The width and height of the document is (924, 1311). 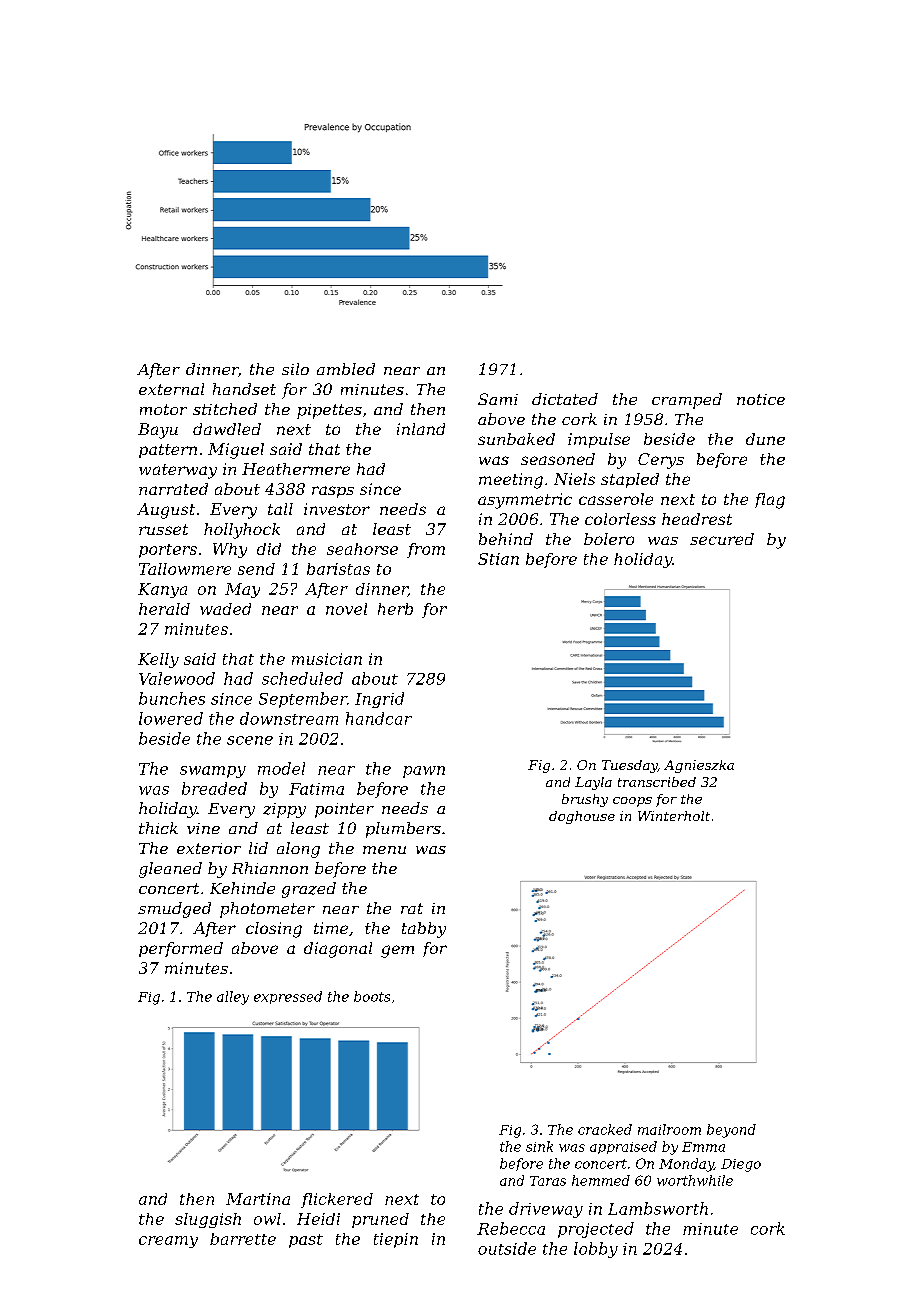 What do you see at coordinates (327, 659) in the document?
I see `musician` at bounding box center [327, 659].
